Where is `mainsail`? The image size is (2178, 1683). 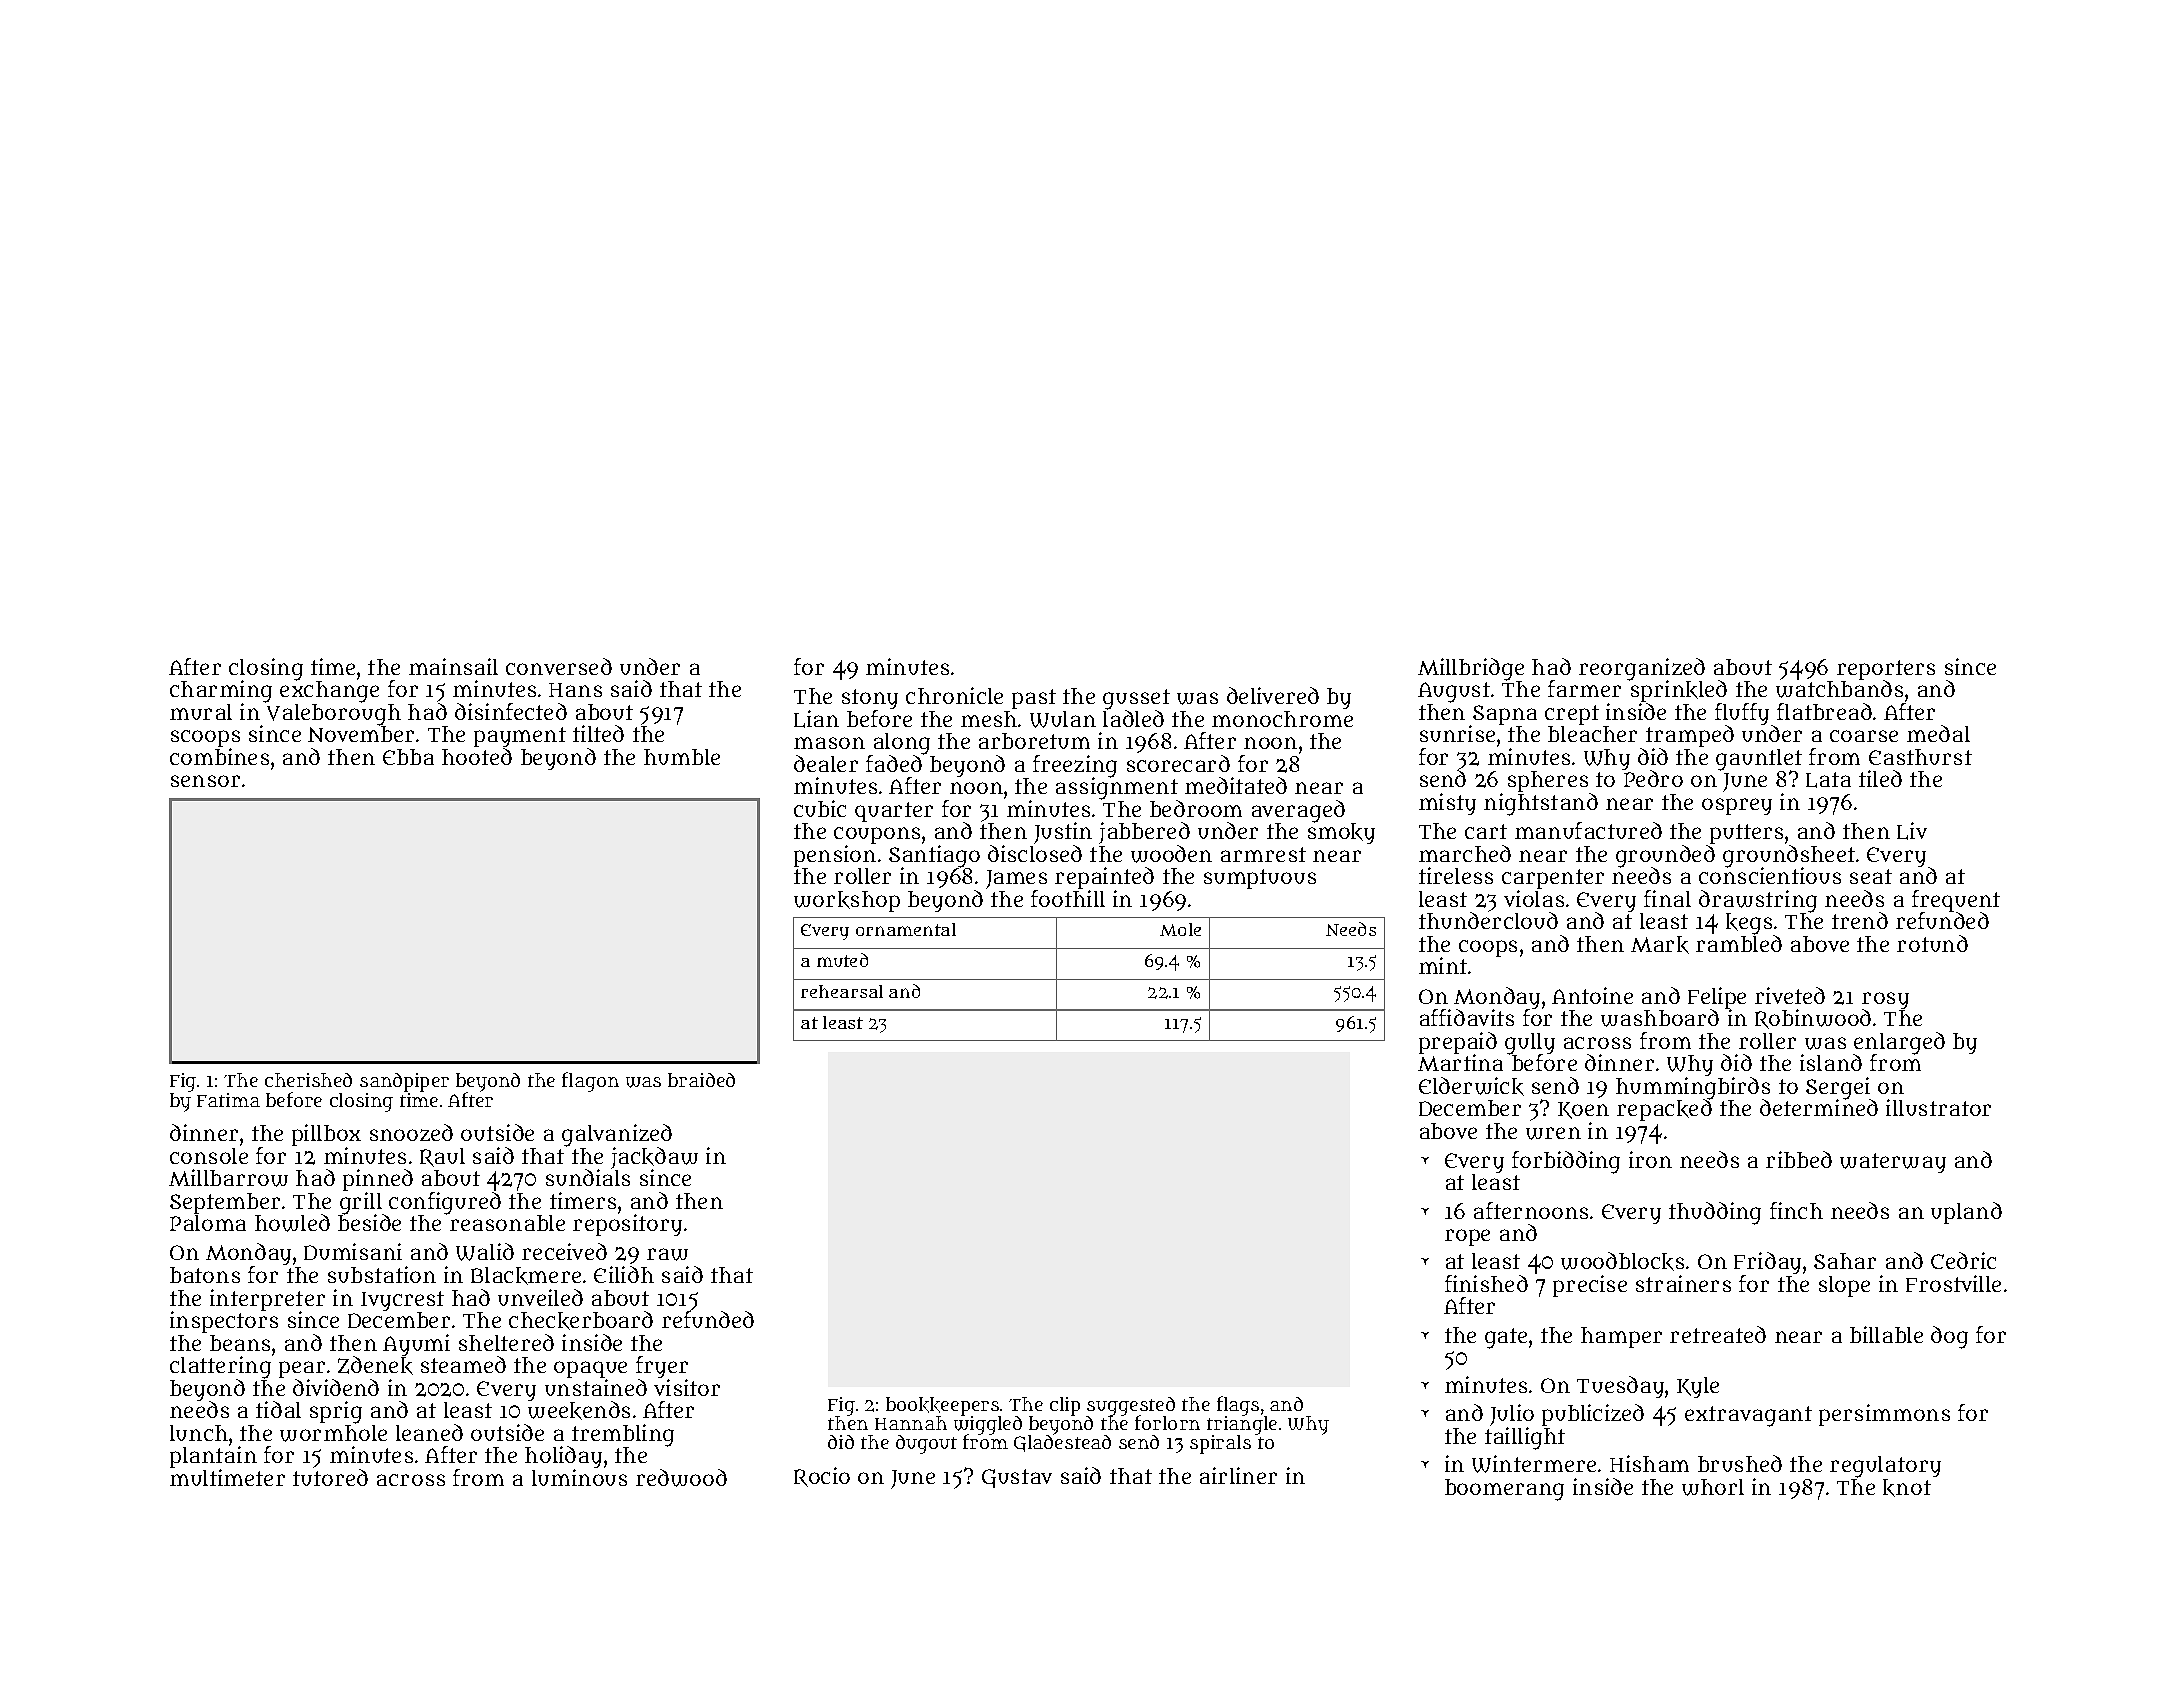 mainsail is located at coordinates (453, 666).
